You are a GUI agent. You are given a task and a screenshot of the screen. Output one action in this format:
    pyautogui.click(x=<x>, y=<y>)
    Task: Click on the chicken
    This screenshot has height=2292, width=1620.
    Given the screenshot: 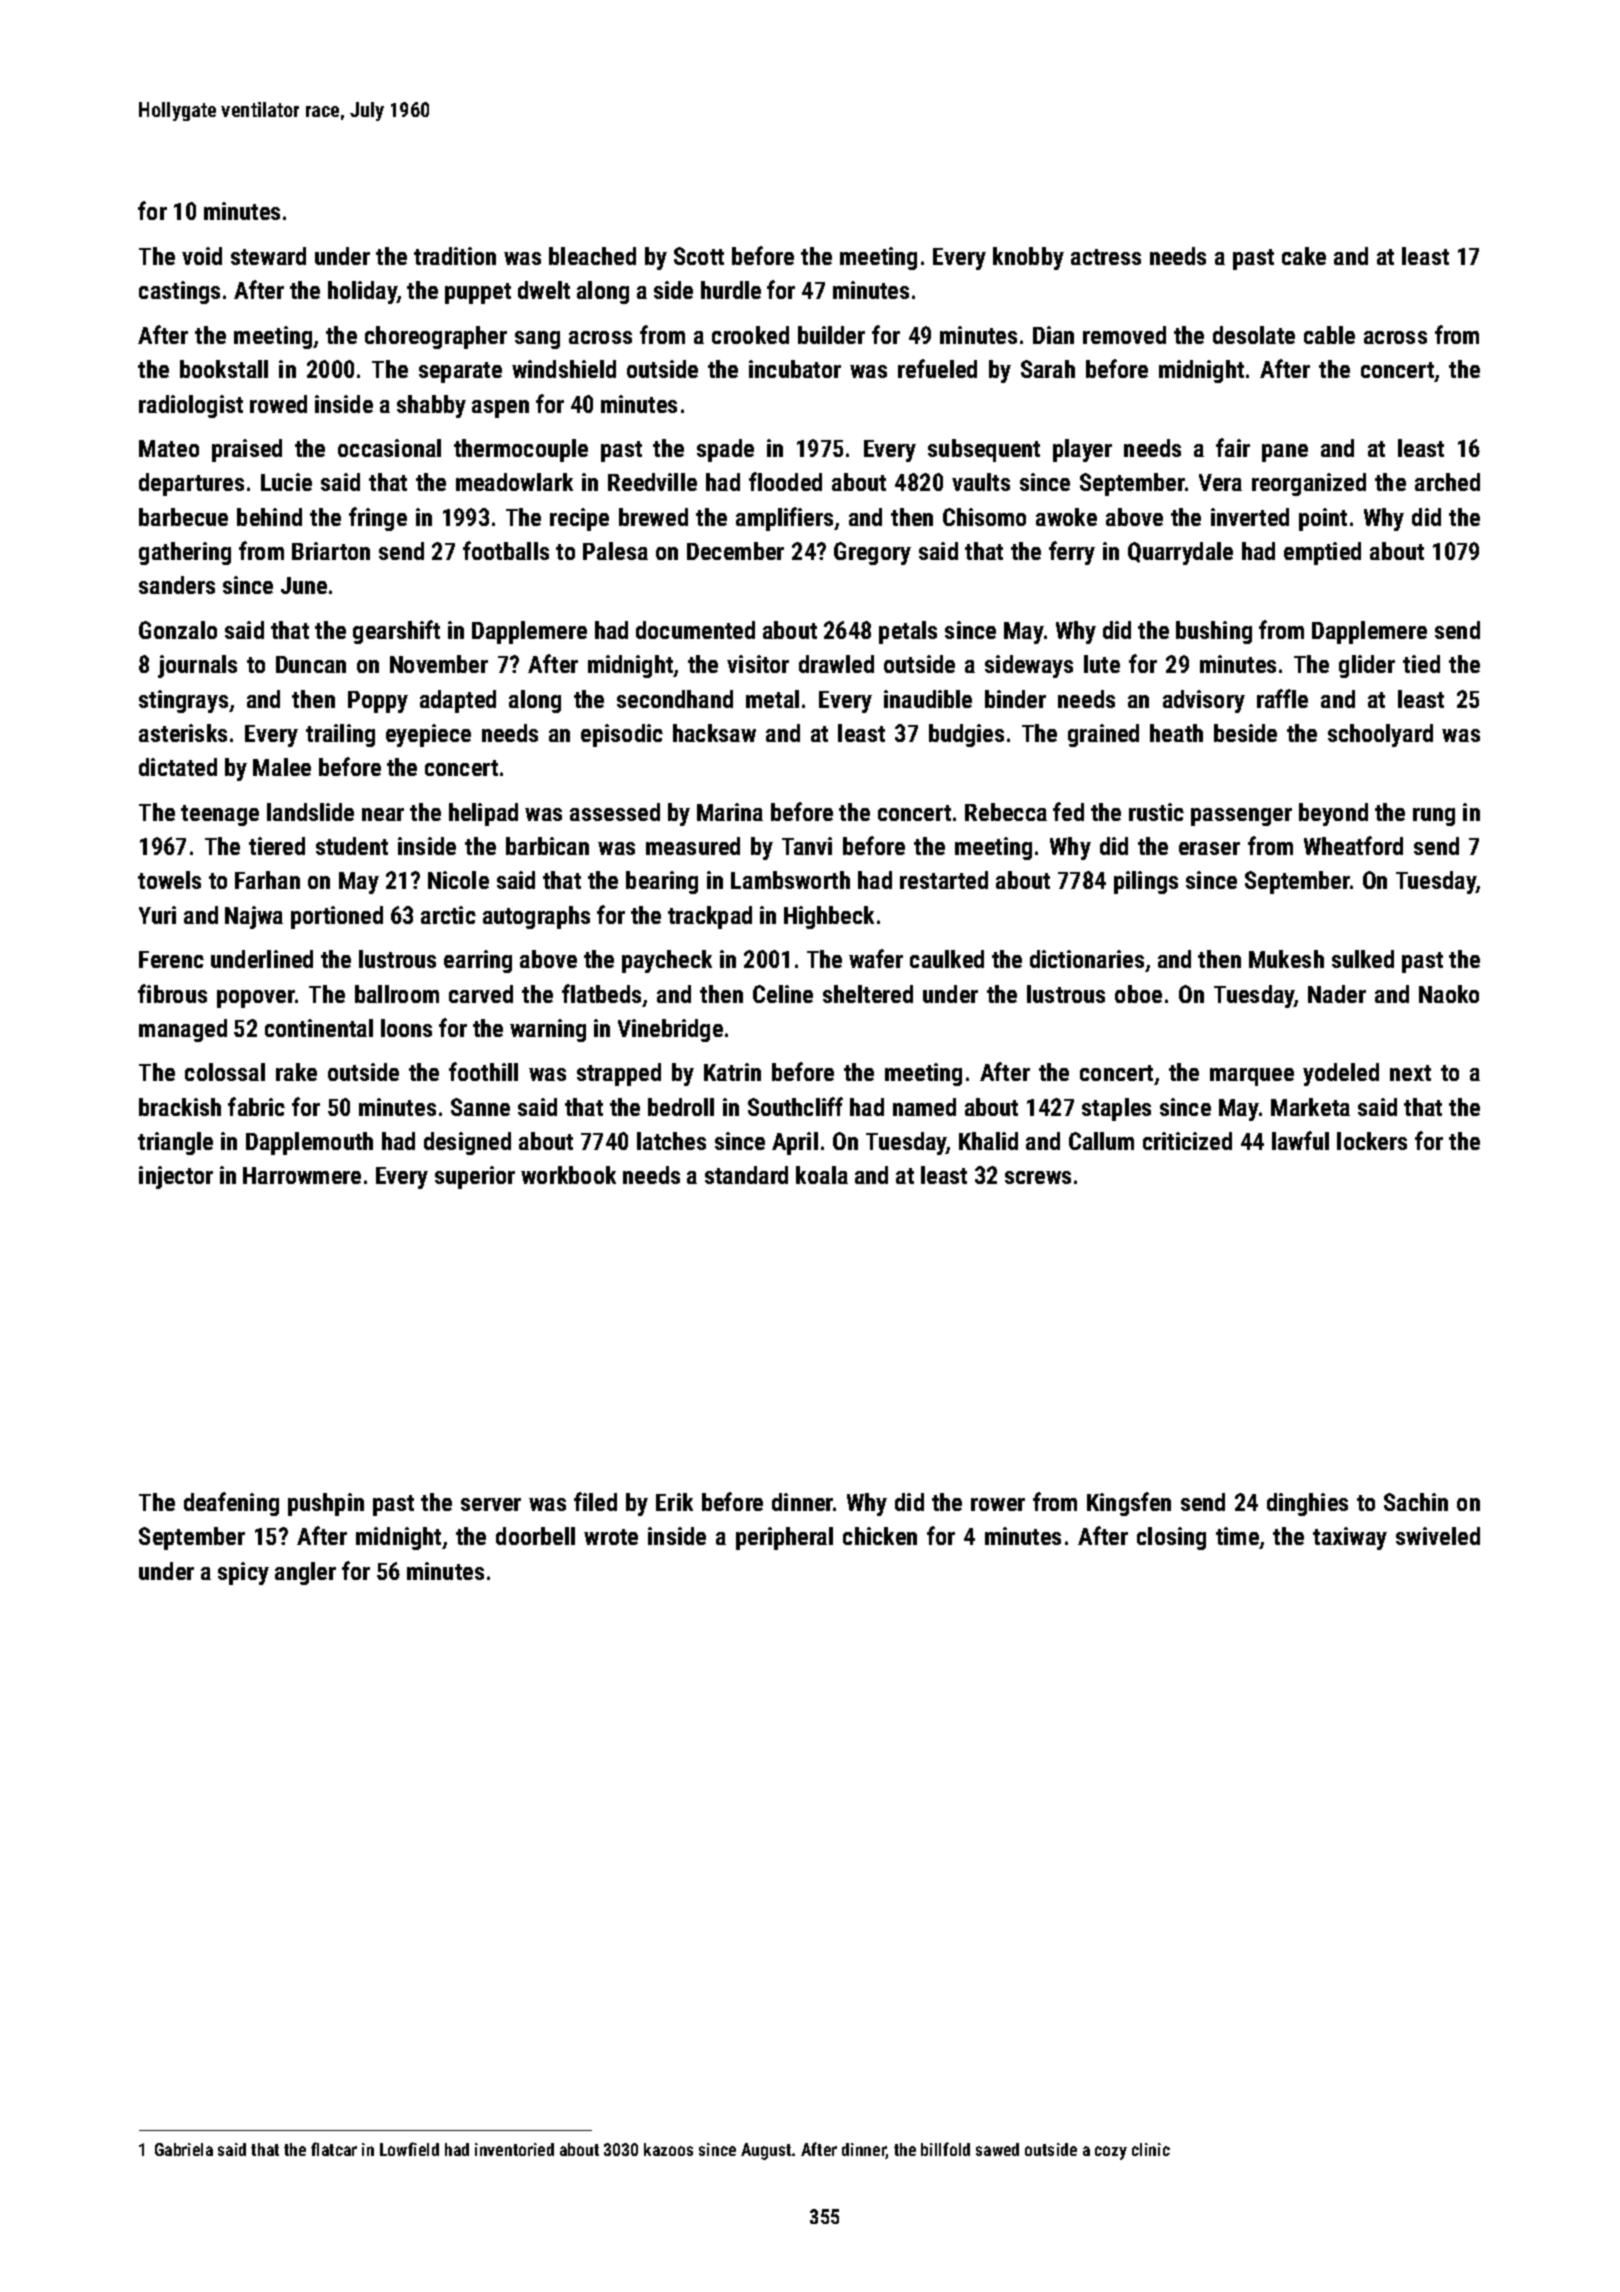 What is the action you would take?
    pyautogui.click(x=880, y=1536)
